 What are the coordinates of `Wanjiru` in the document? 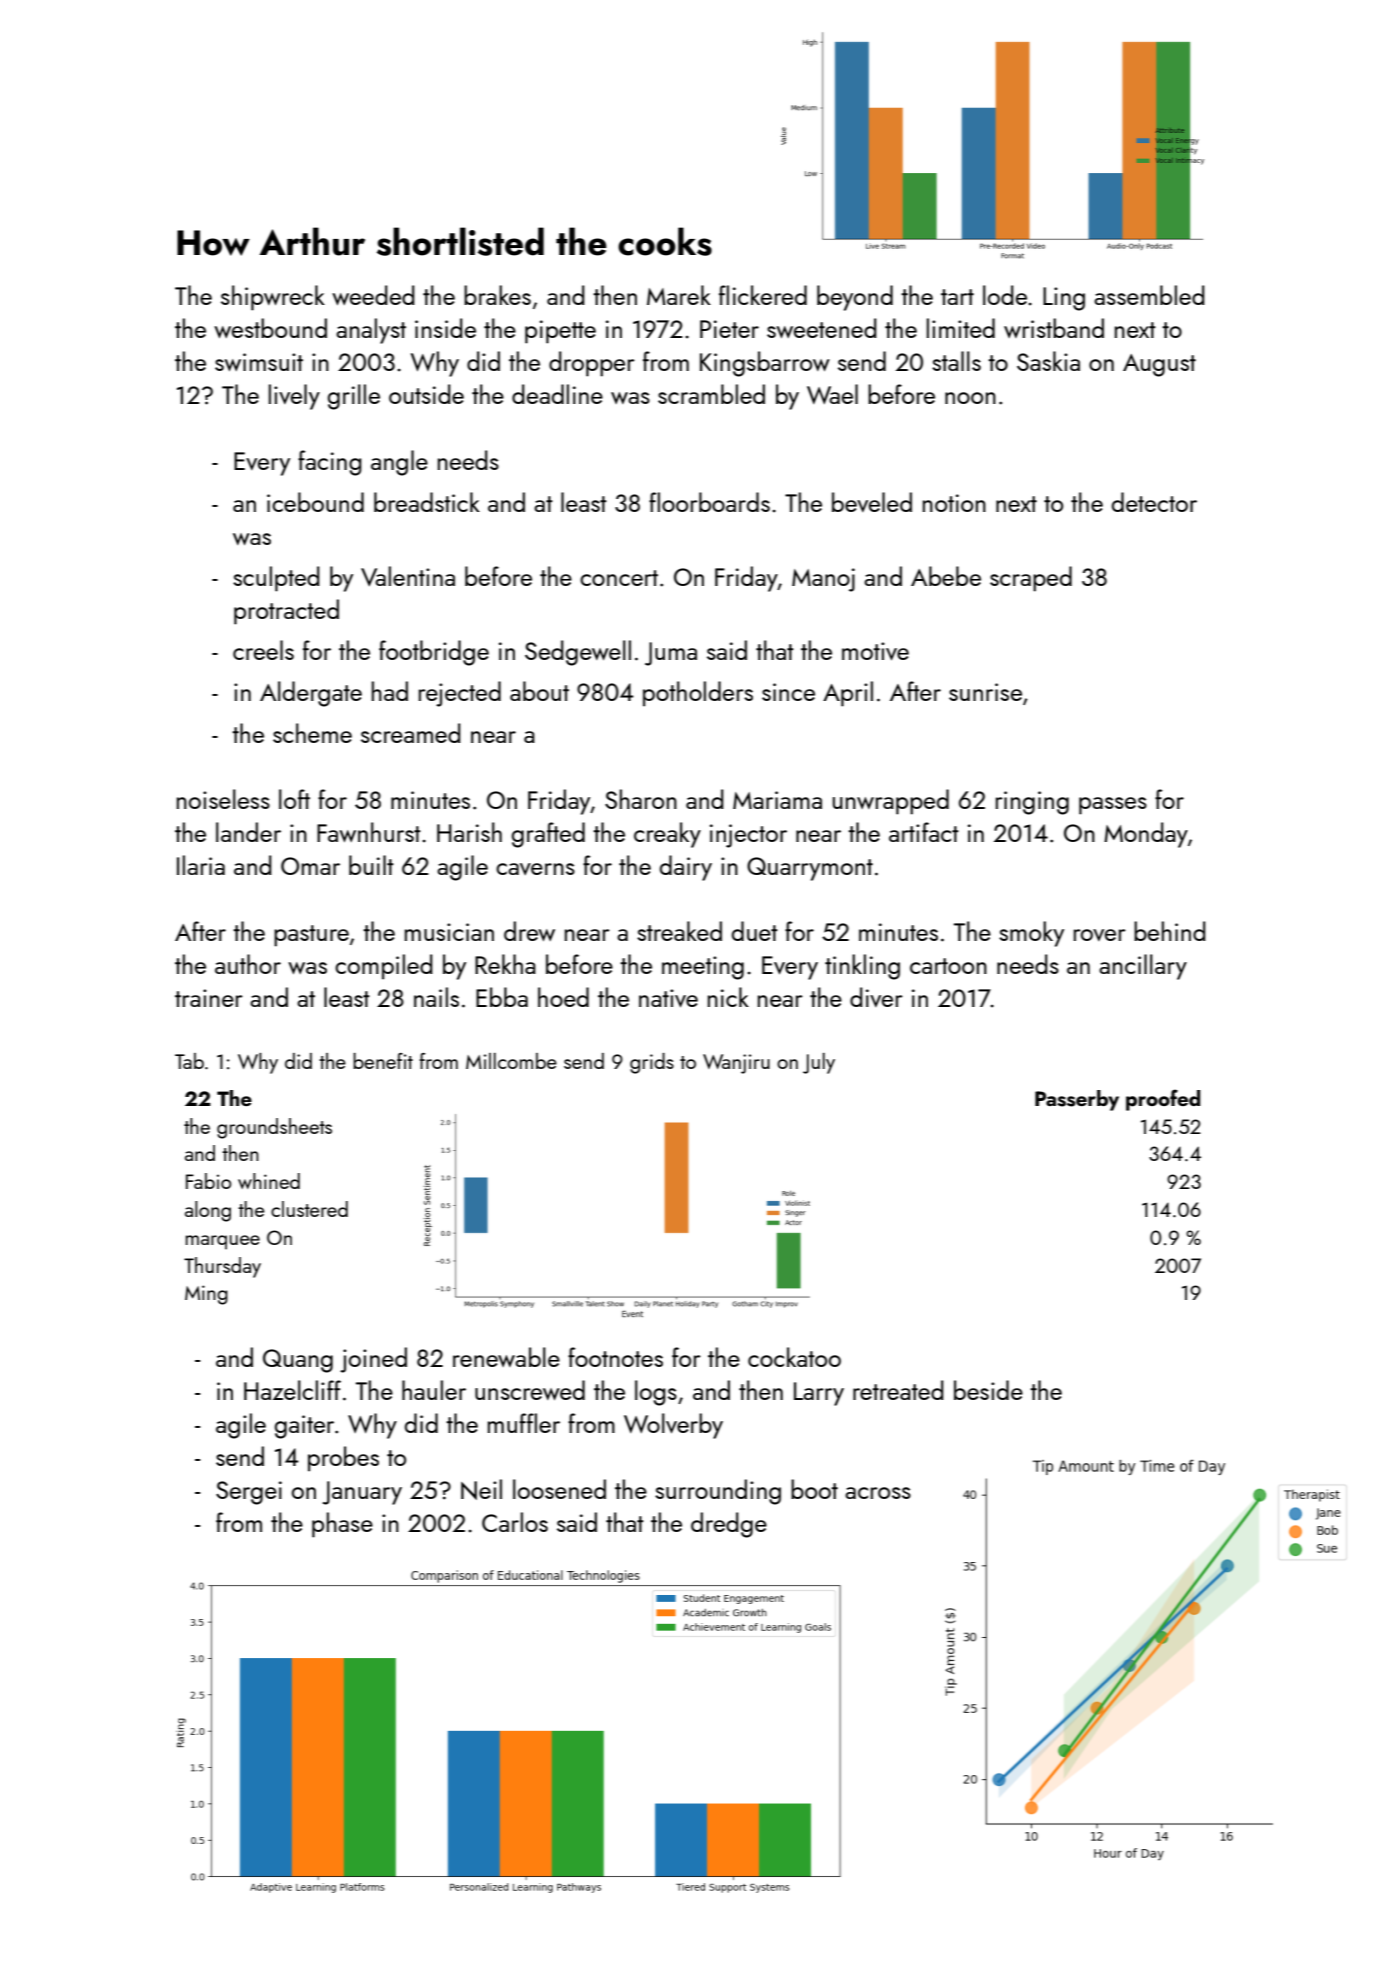 It's located at (736, 1064).
